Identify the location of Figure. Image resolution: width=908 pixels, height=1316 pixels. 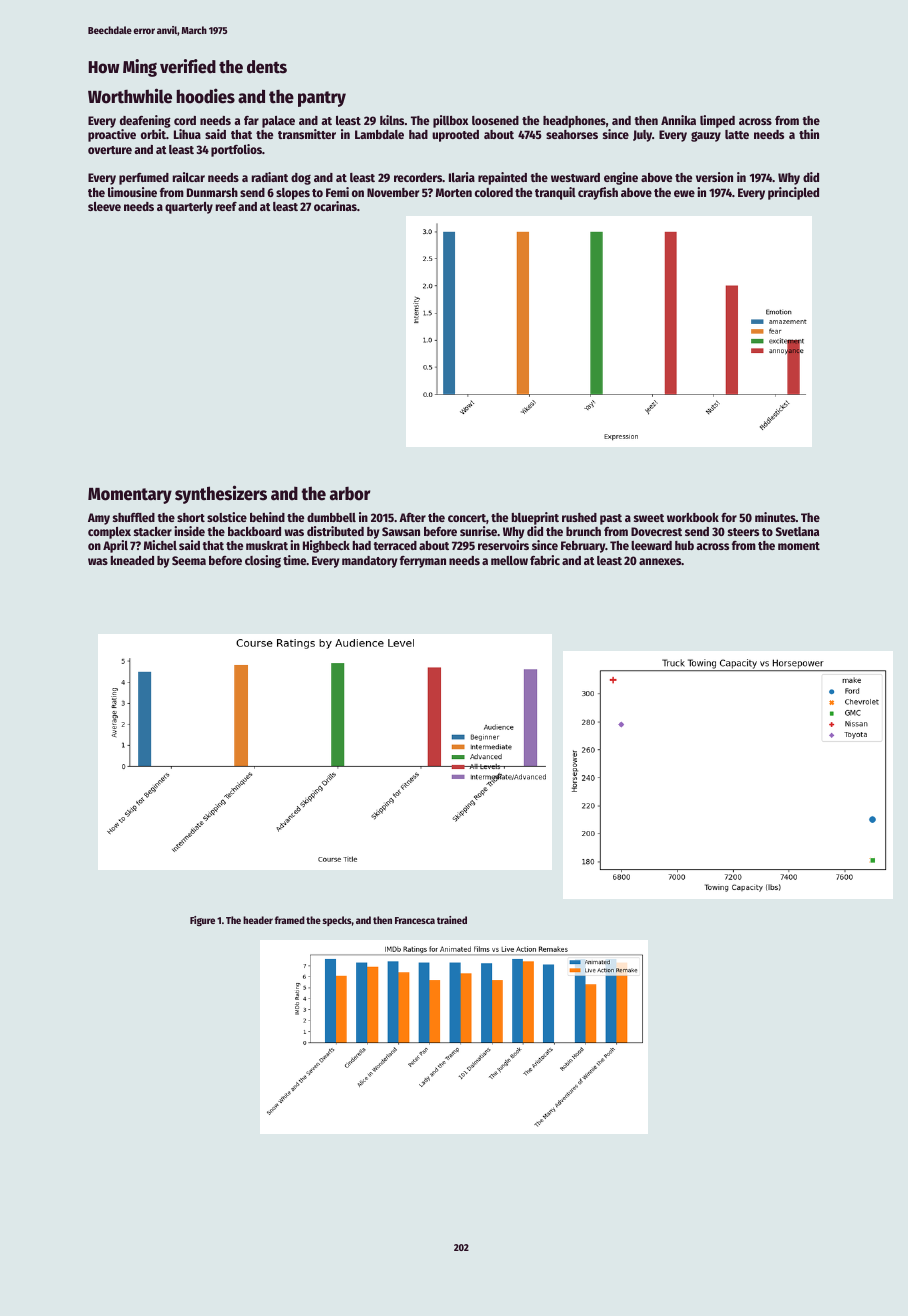
(202, 921).
